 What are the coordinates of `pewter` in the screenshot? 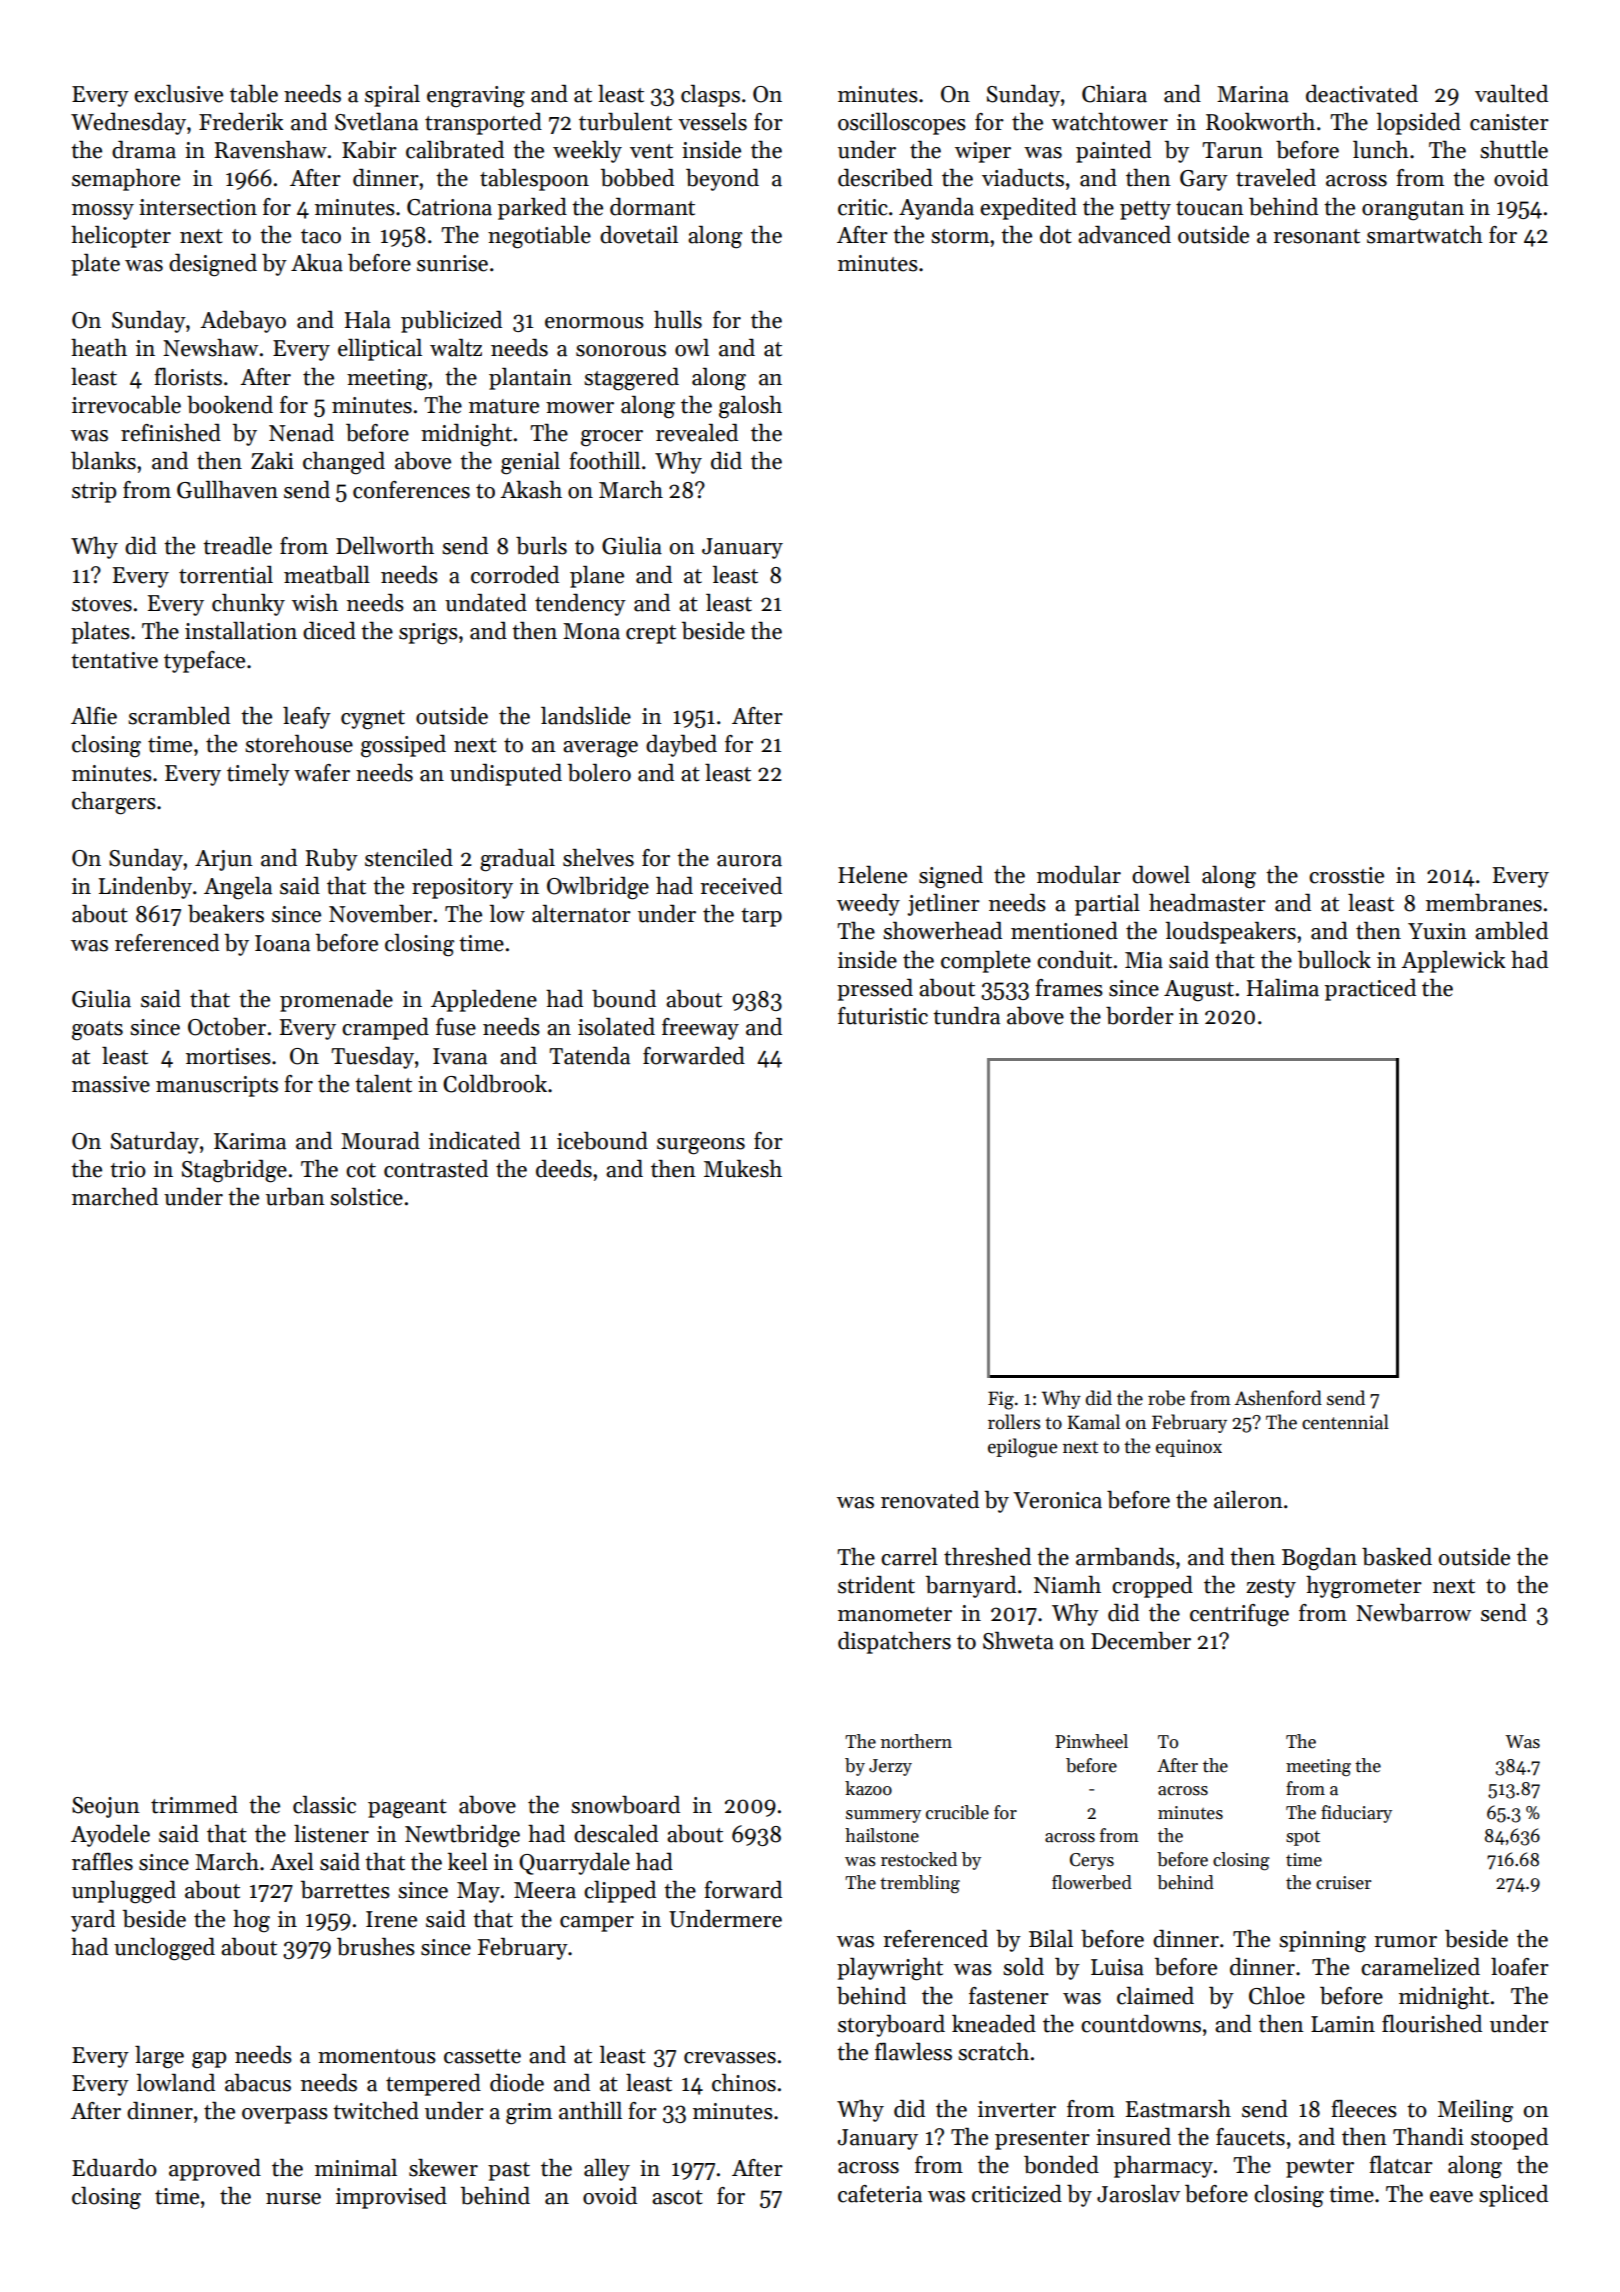 It's located at (1320, 2168).
